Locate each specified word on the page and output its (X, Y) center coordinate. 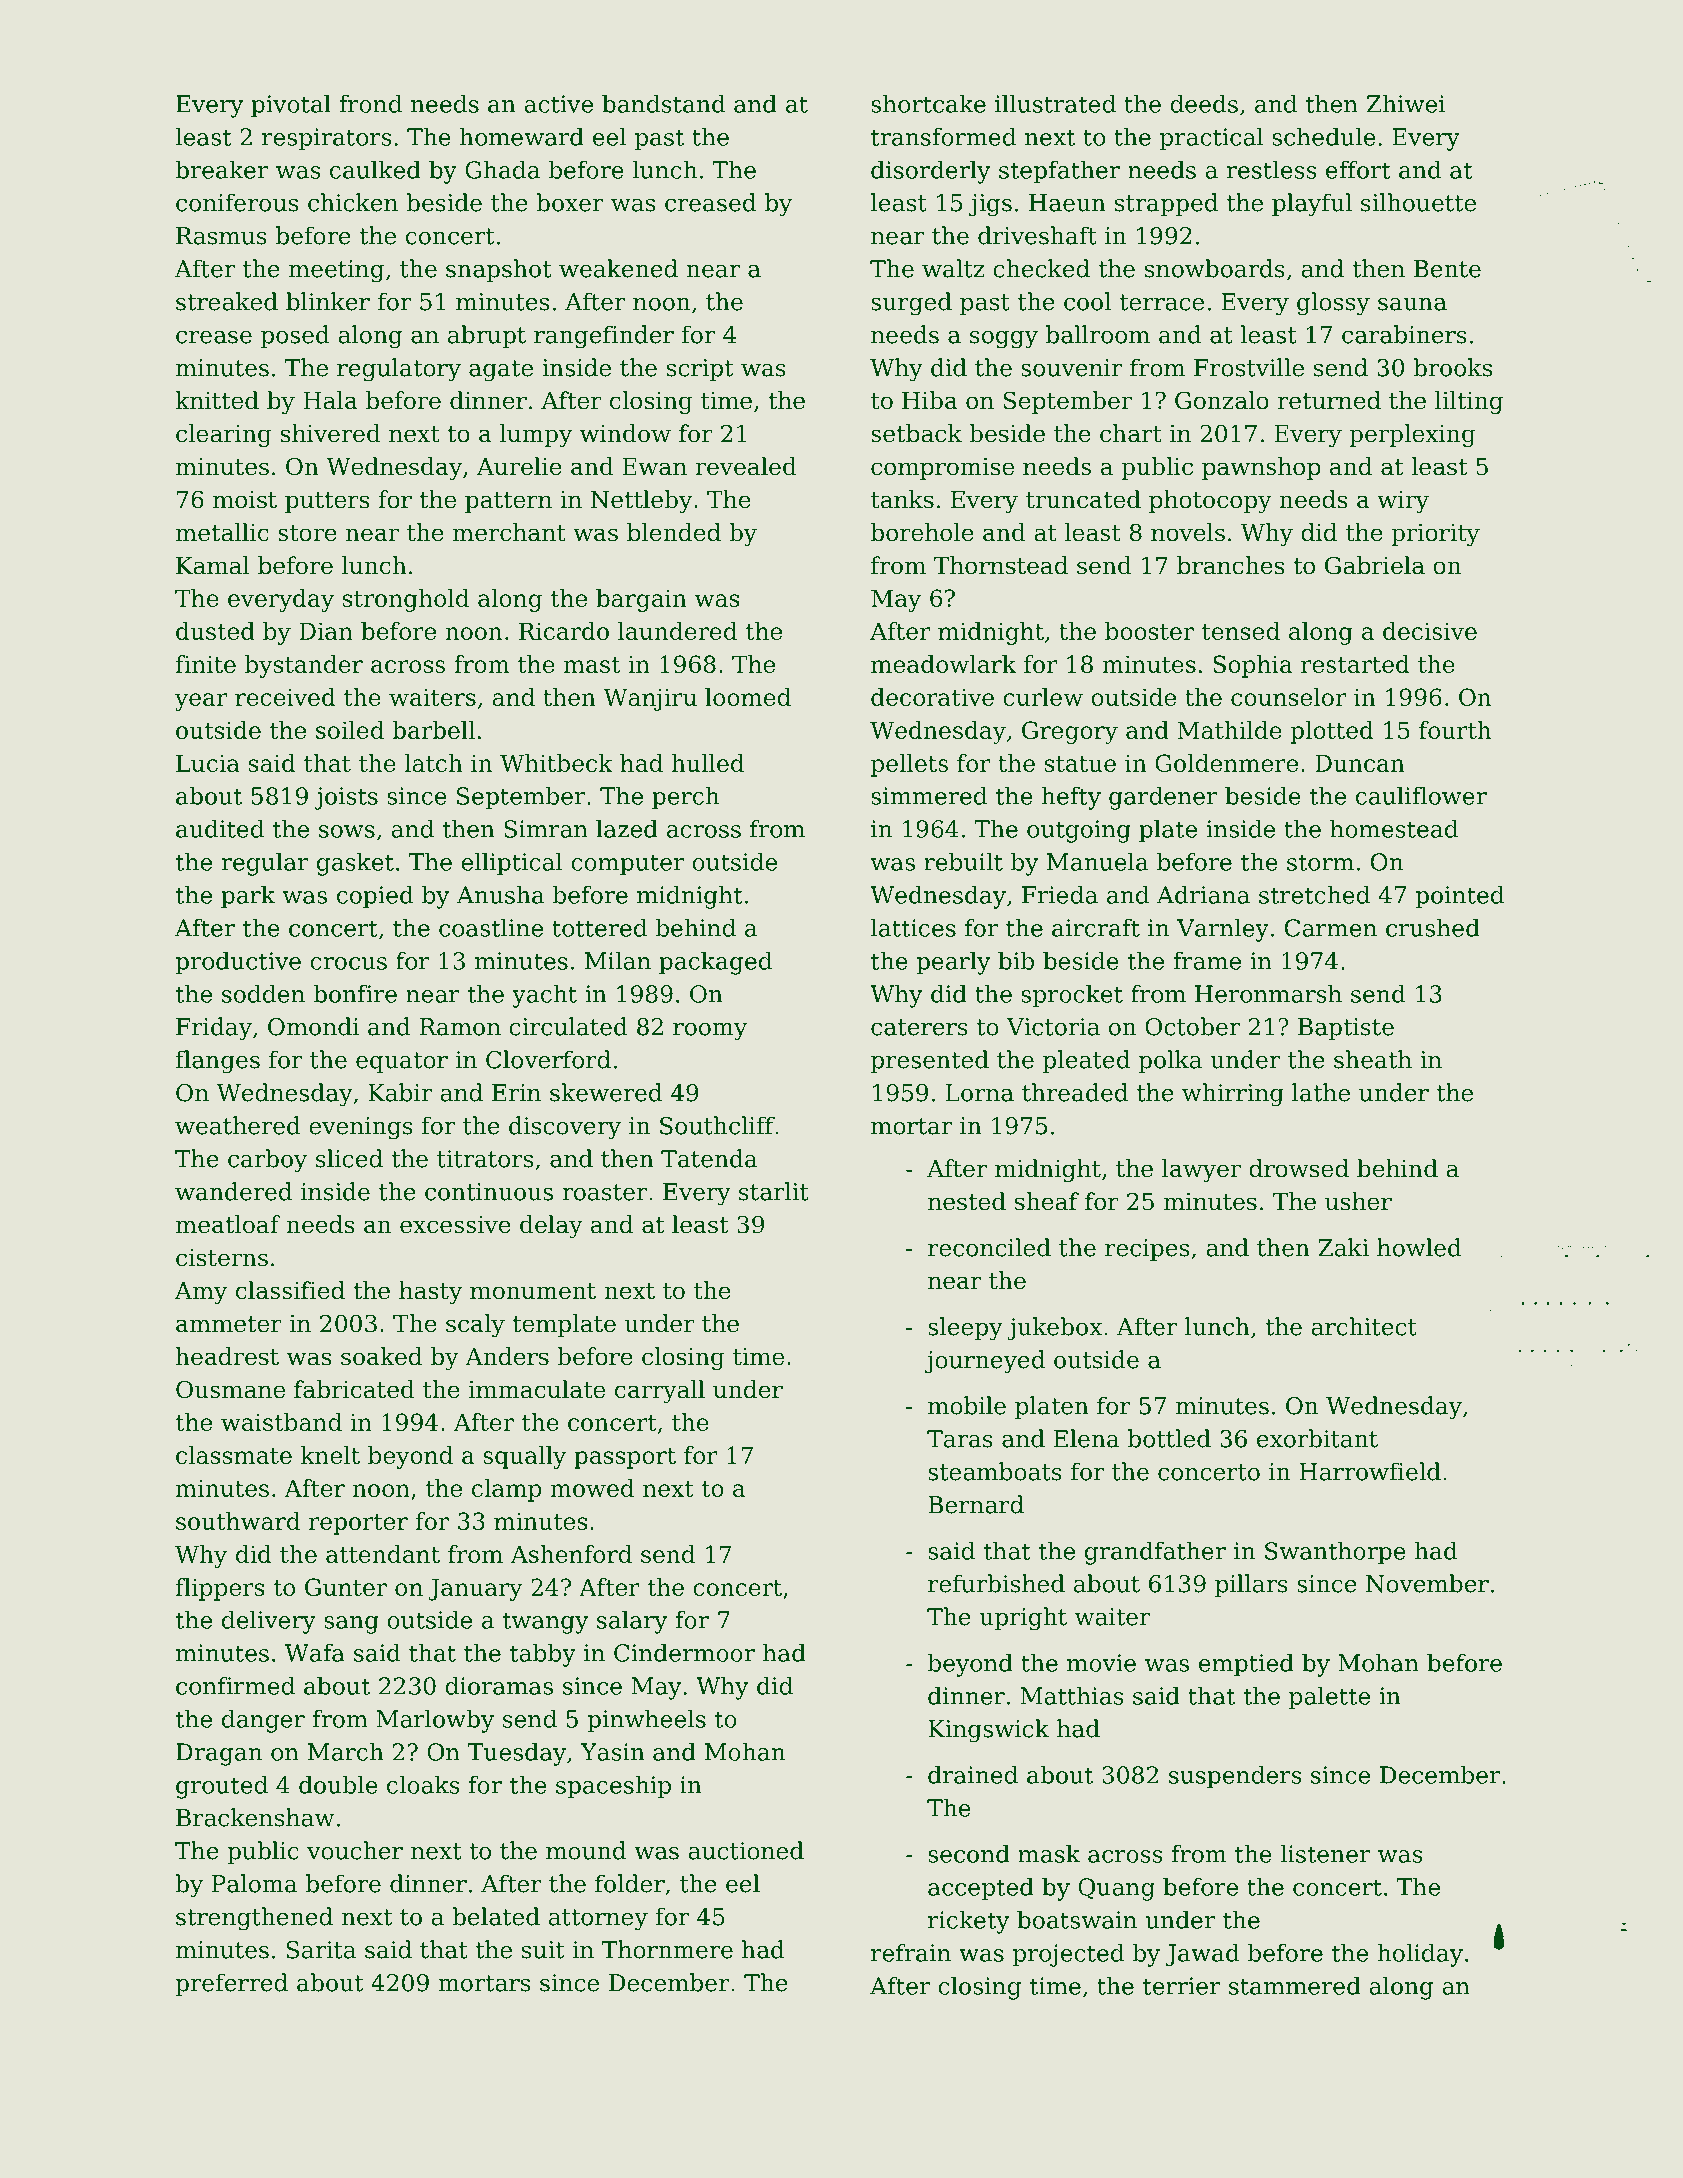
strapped (1166, 204)
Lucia (208, 763)
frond (370, 103)
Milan (618, 960)
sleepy (965, 1329)
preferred (231, 1984)
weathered (238, 1125)
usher (1358, 1201)
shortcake (928, 103)
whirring (1233, 1095)
